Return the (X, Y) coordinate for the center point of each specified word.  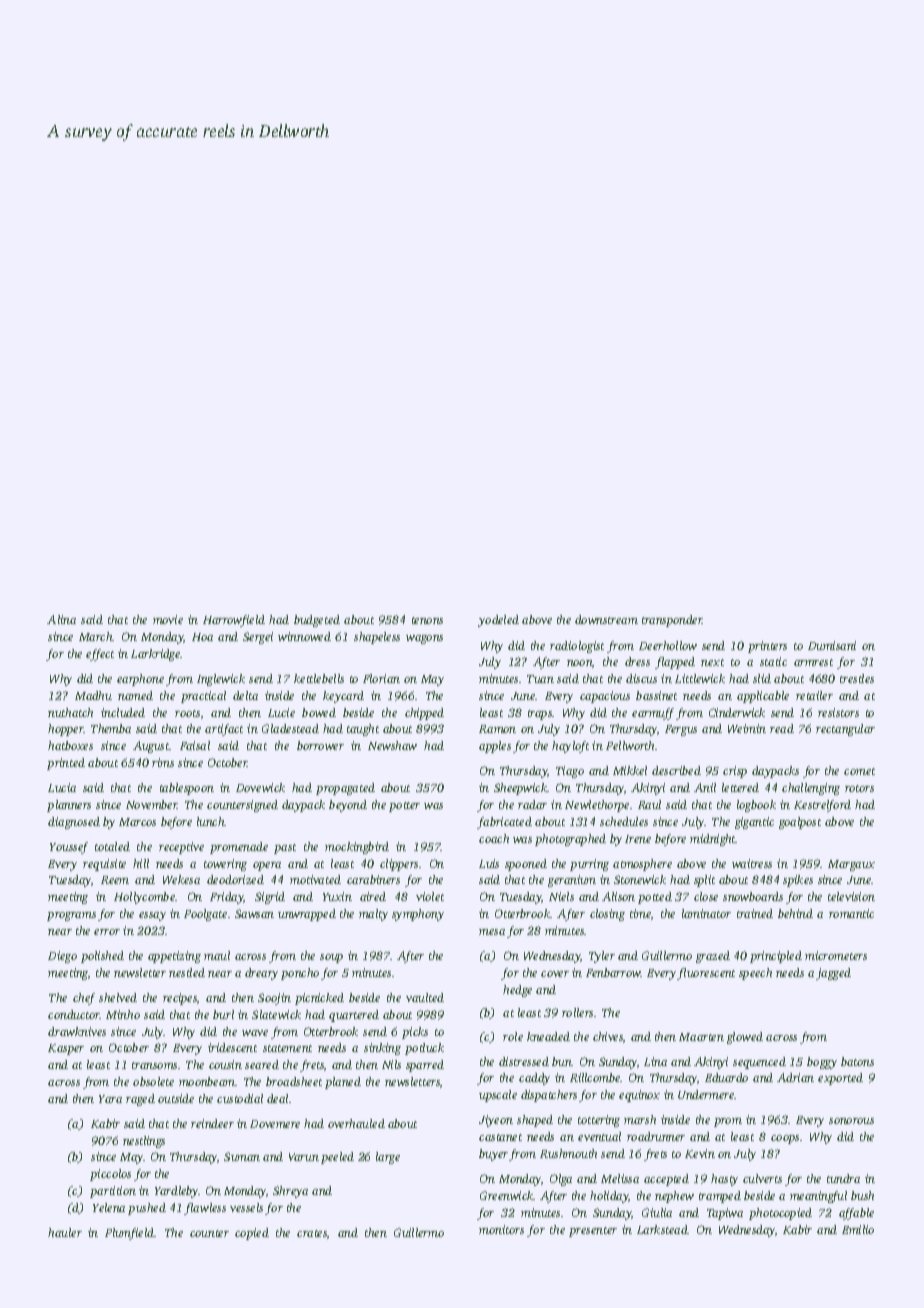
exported (840, 1079)
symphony (418, 915)
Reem (115, 880)
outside (176, 1098)
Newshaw (392, 745)
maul (217, 955)
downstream (606, 619)
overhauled (356, 1123)
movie (168, 619)
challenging (811, 789)
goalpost (800, 823)
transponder (672, 621)
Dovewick (260, 787)
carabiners (373, 879)
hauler (65, 1232)
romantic (851, 913)
